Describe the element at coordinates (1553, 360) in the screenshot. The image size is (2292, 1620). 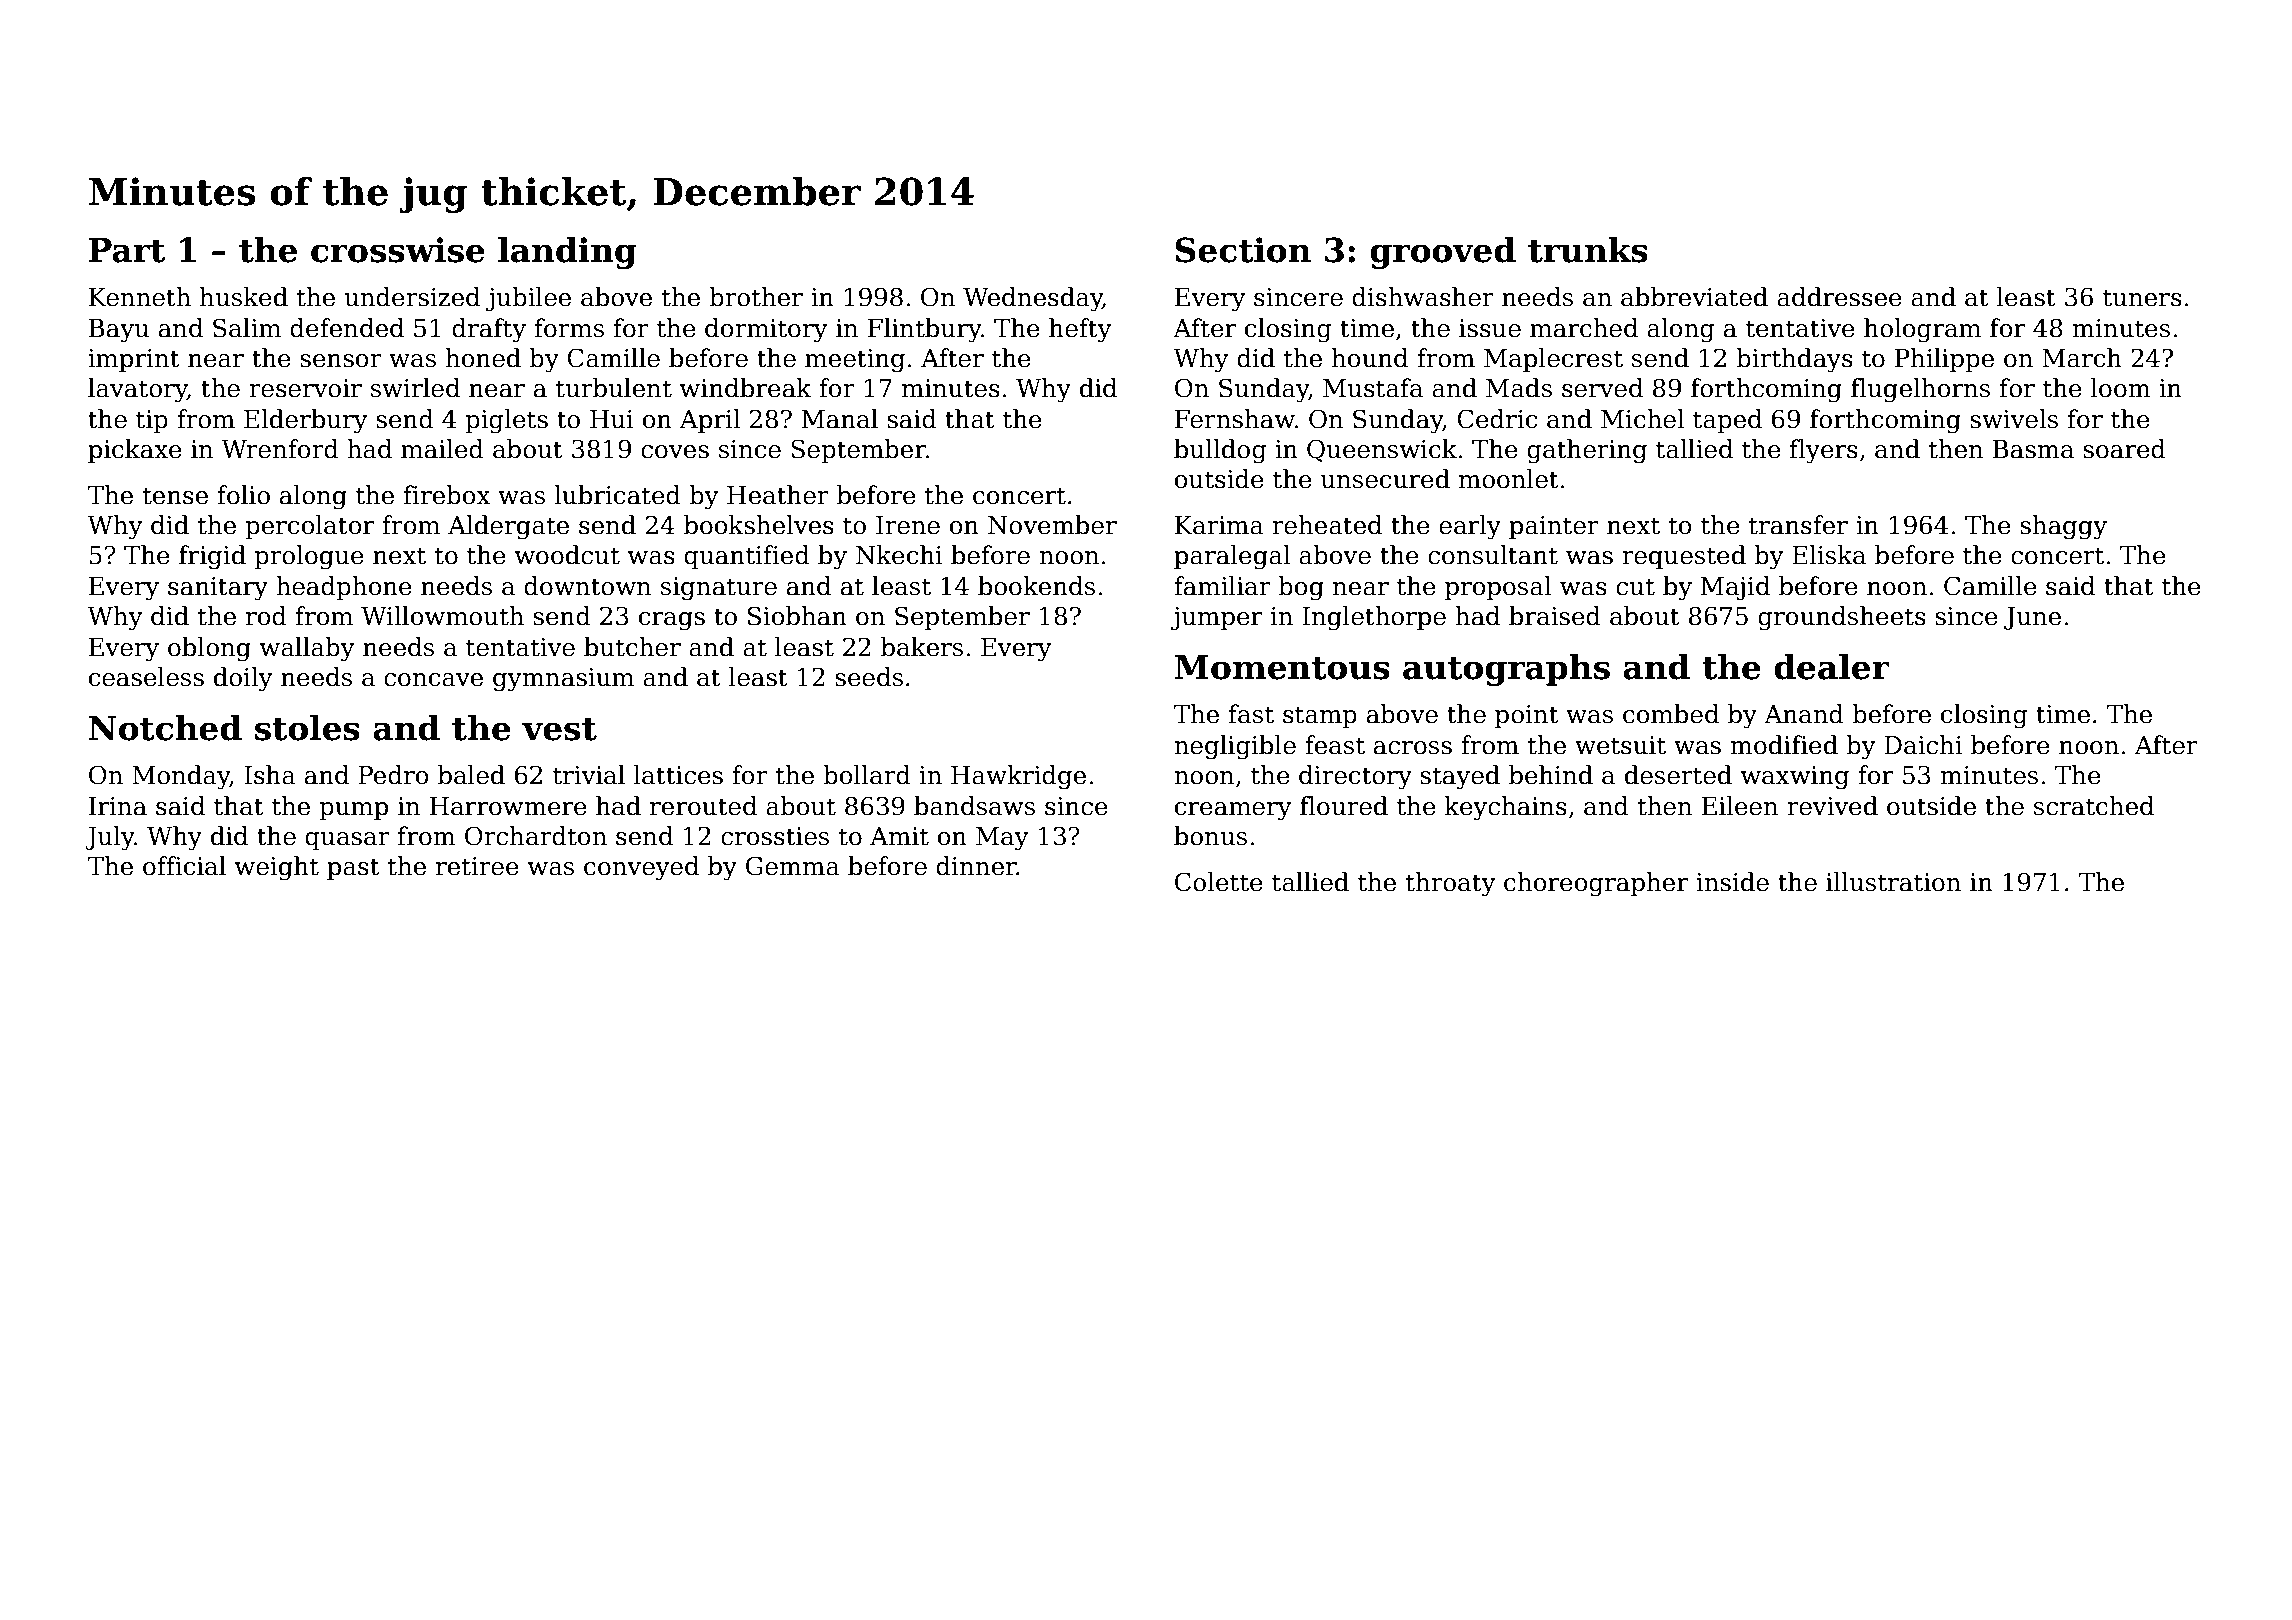
I see `Maplecrest` at that location.
